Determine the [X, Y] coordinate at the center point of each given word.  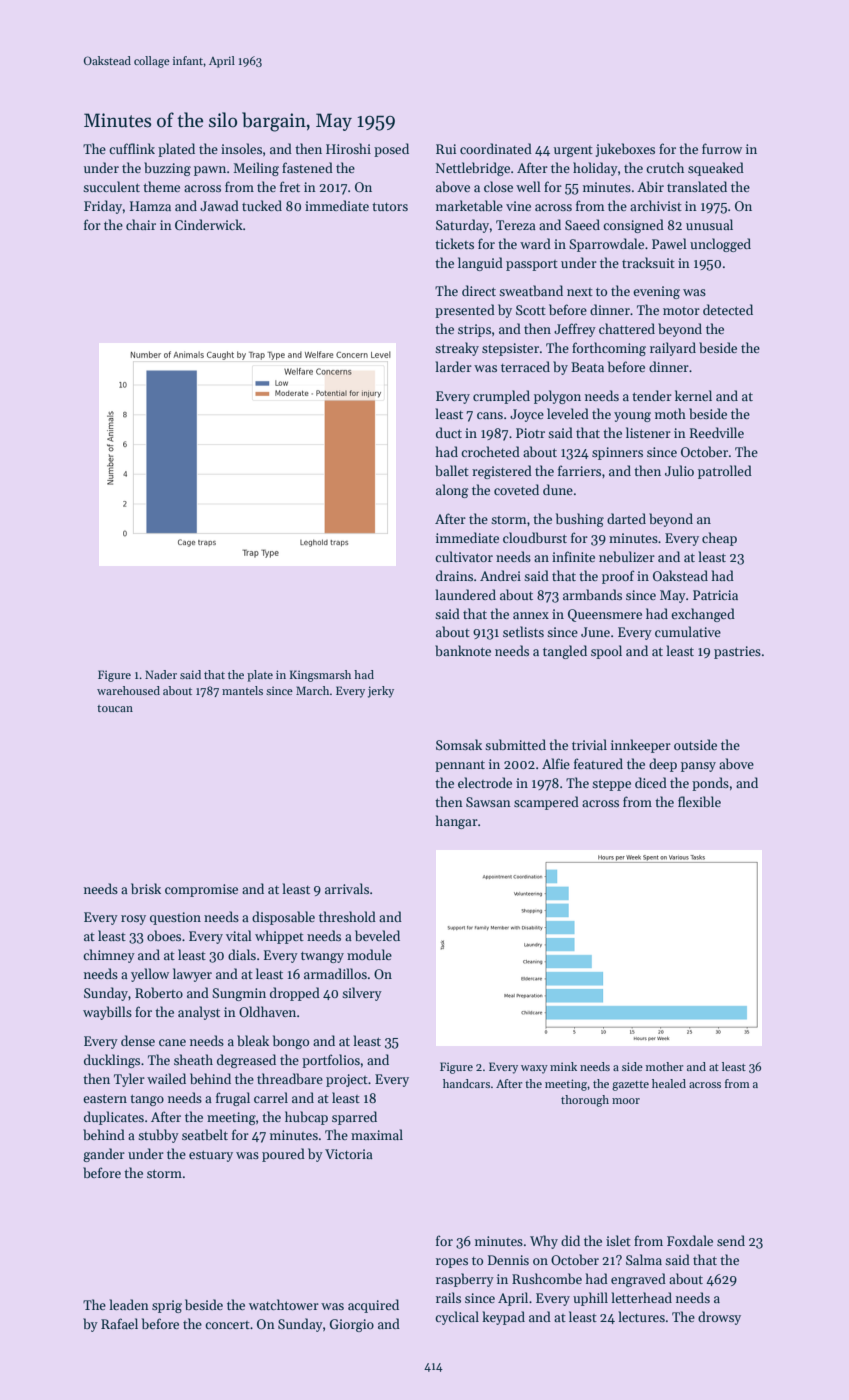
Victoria [349, 1154]
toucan [115, 708]
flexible [699, 801]
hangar [457, 822]
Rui [446, 149]
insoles [241, 148]
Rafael [119, 1323]
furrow [722, 148]
